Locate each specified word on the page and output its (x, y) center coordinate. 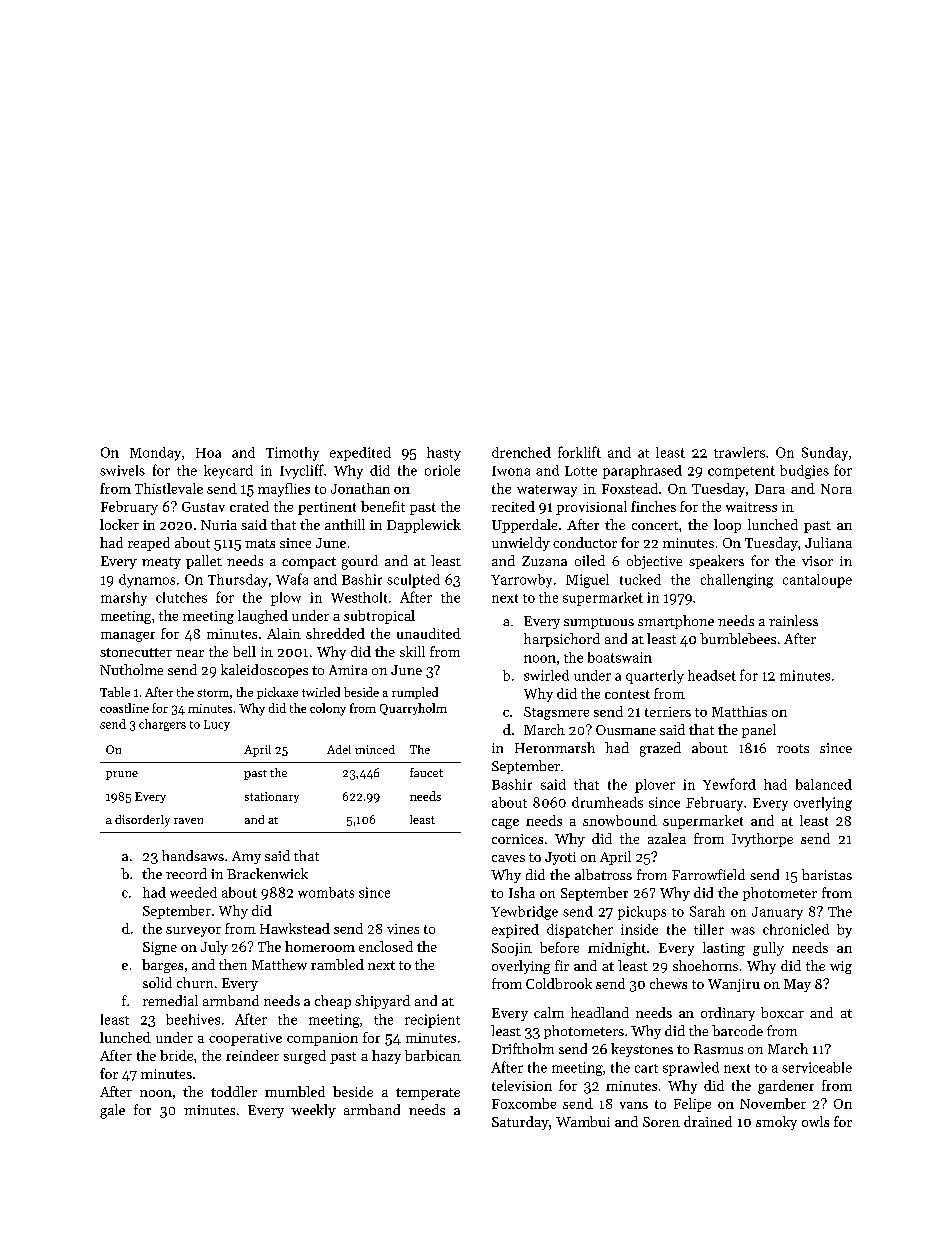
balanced (824, 784)
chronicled (796, 929)
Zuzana (544, 561)
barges (162, 966)
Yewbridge (524, 913)
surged (305, 1057)
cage (505, 824)
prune (122, 775)
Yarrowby (521, 581)
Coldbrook (559, 983)
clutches (181, 597)
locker (119, 524)
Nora (836, 489)
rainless (793, 620)
